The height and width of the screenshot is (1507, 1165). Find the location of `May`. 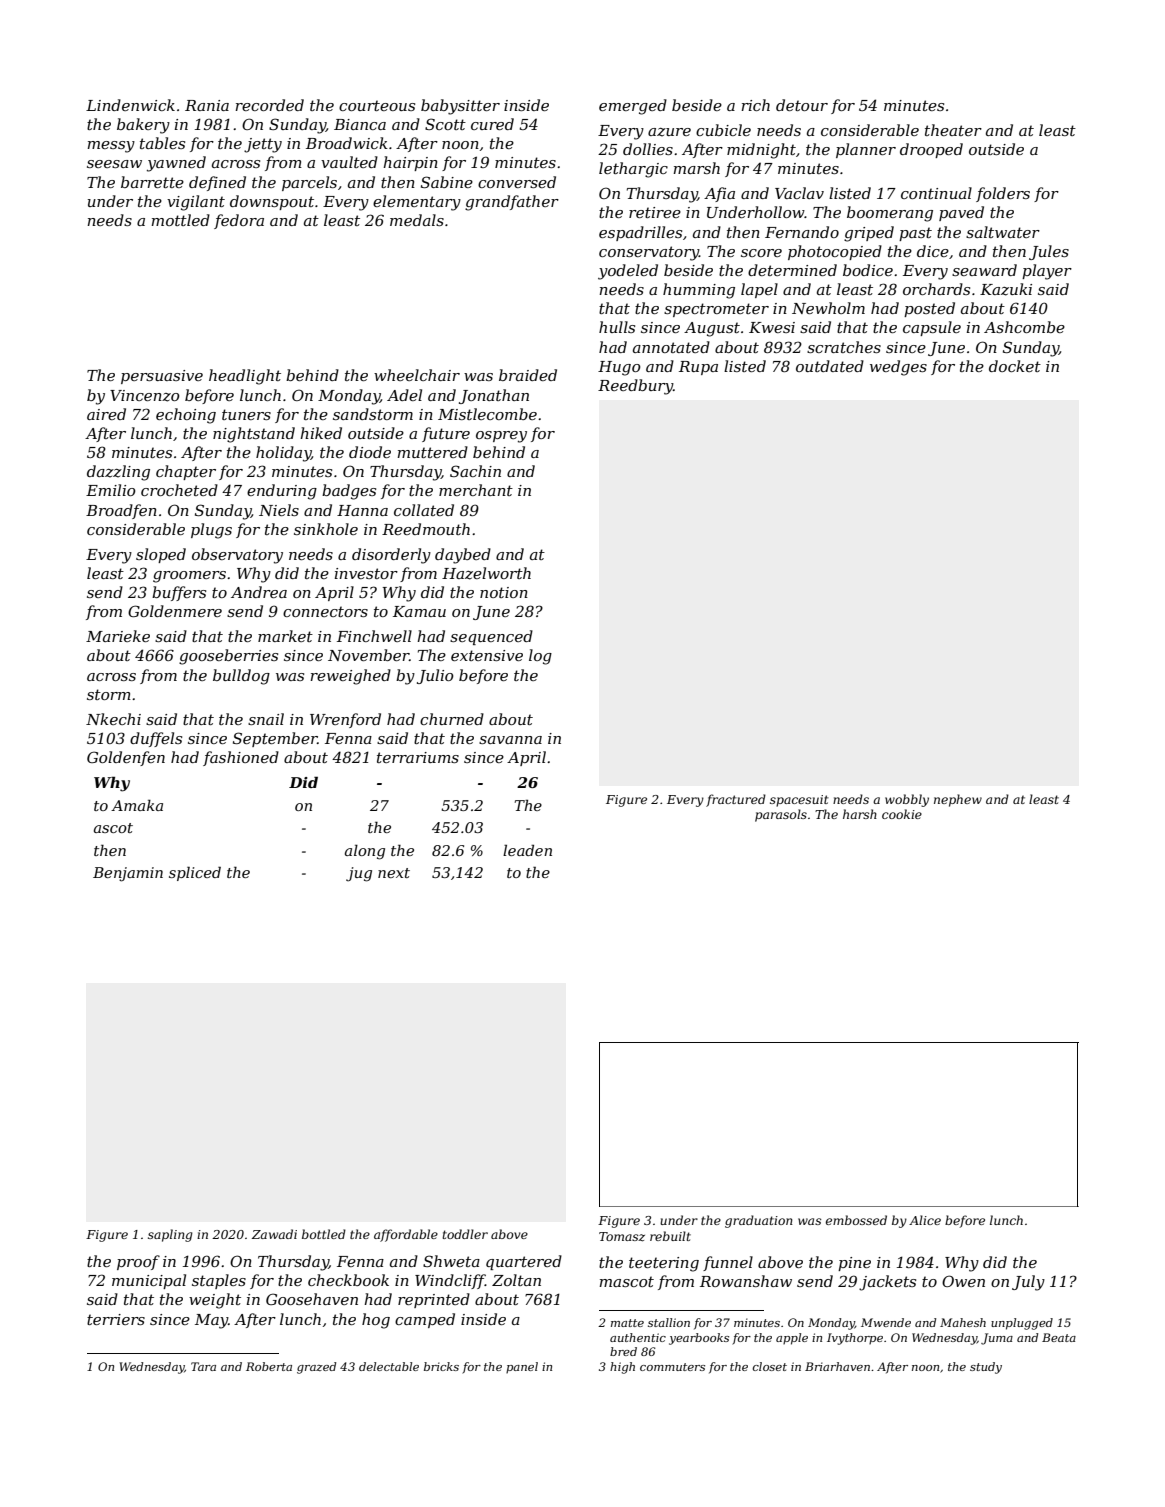

May is located at coordinates (211, 1321).
